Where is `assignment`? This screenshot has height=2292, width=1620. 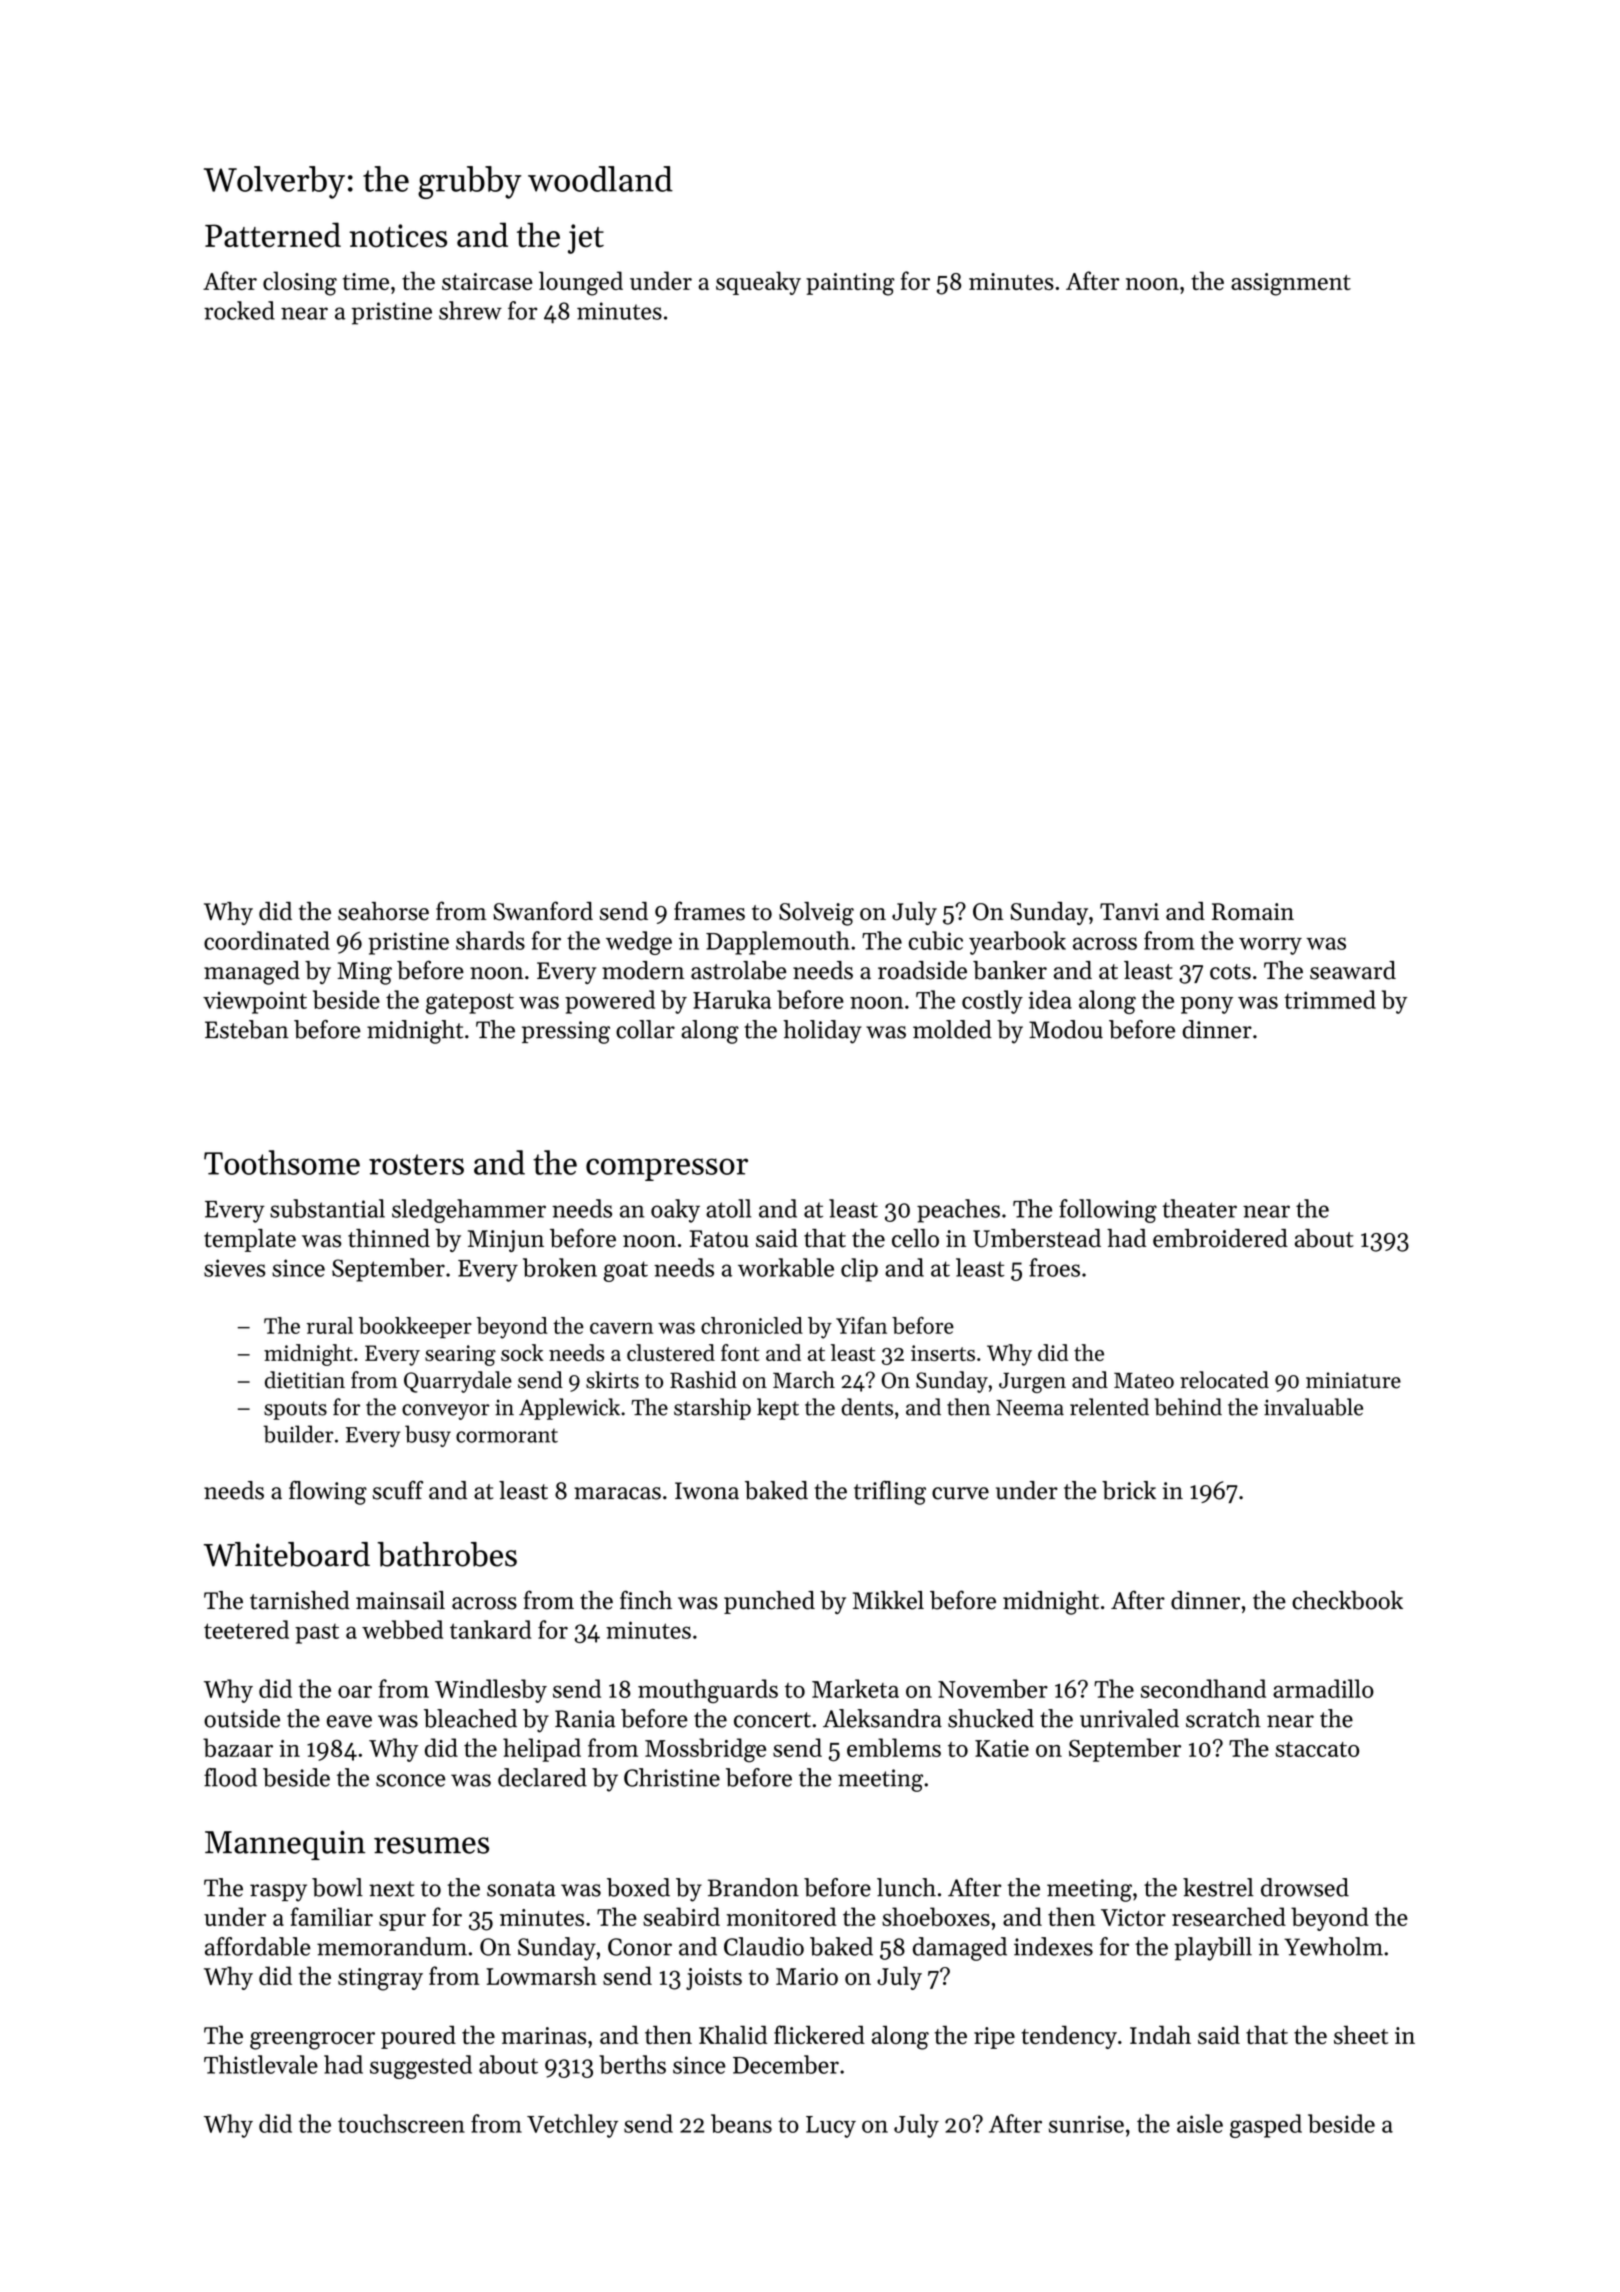
assignment is located at coordinates (1291, 284).
